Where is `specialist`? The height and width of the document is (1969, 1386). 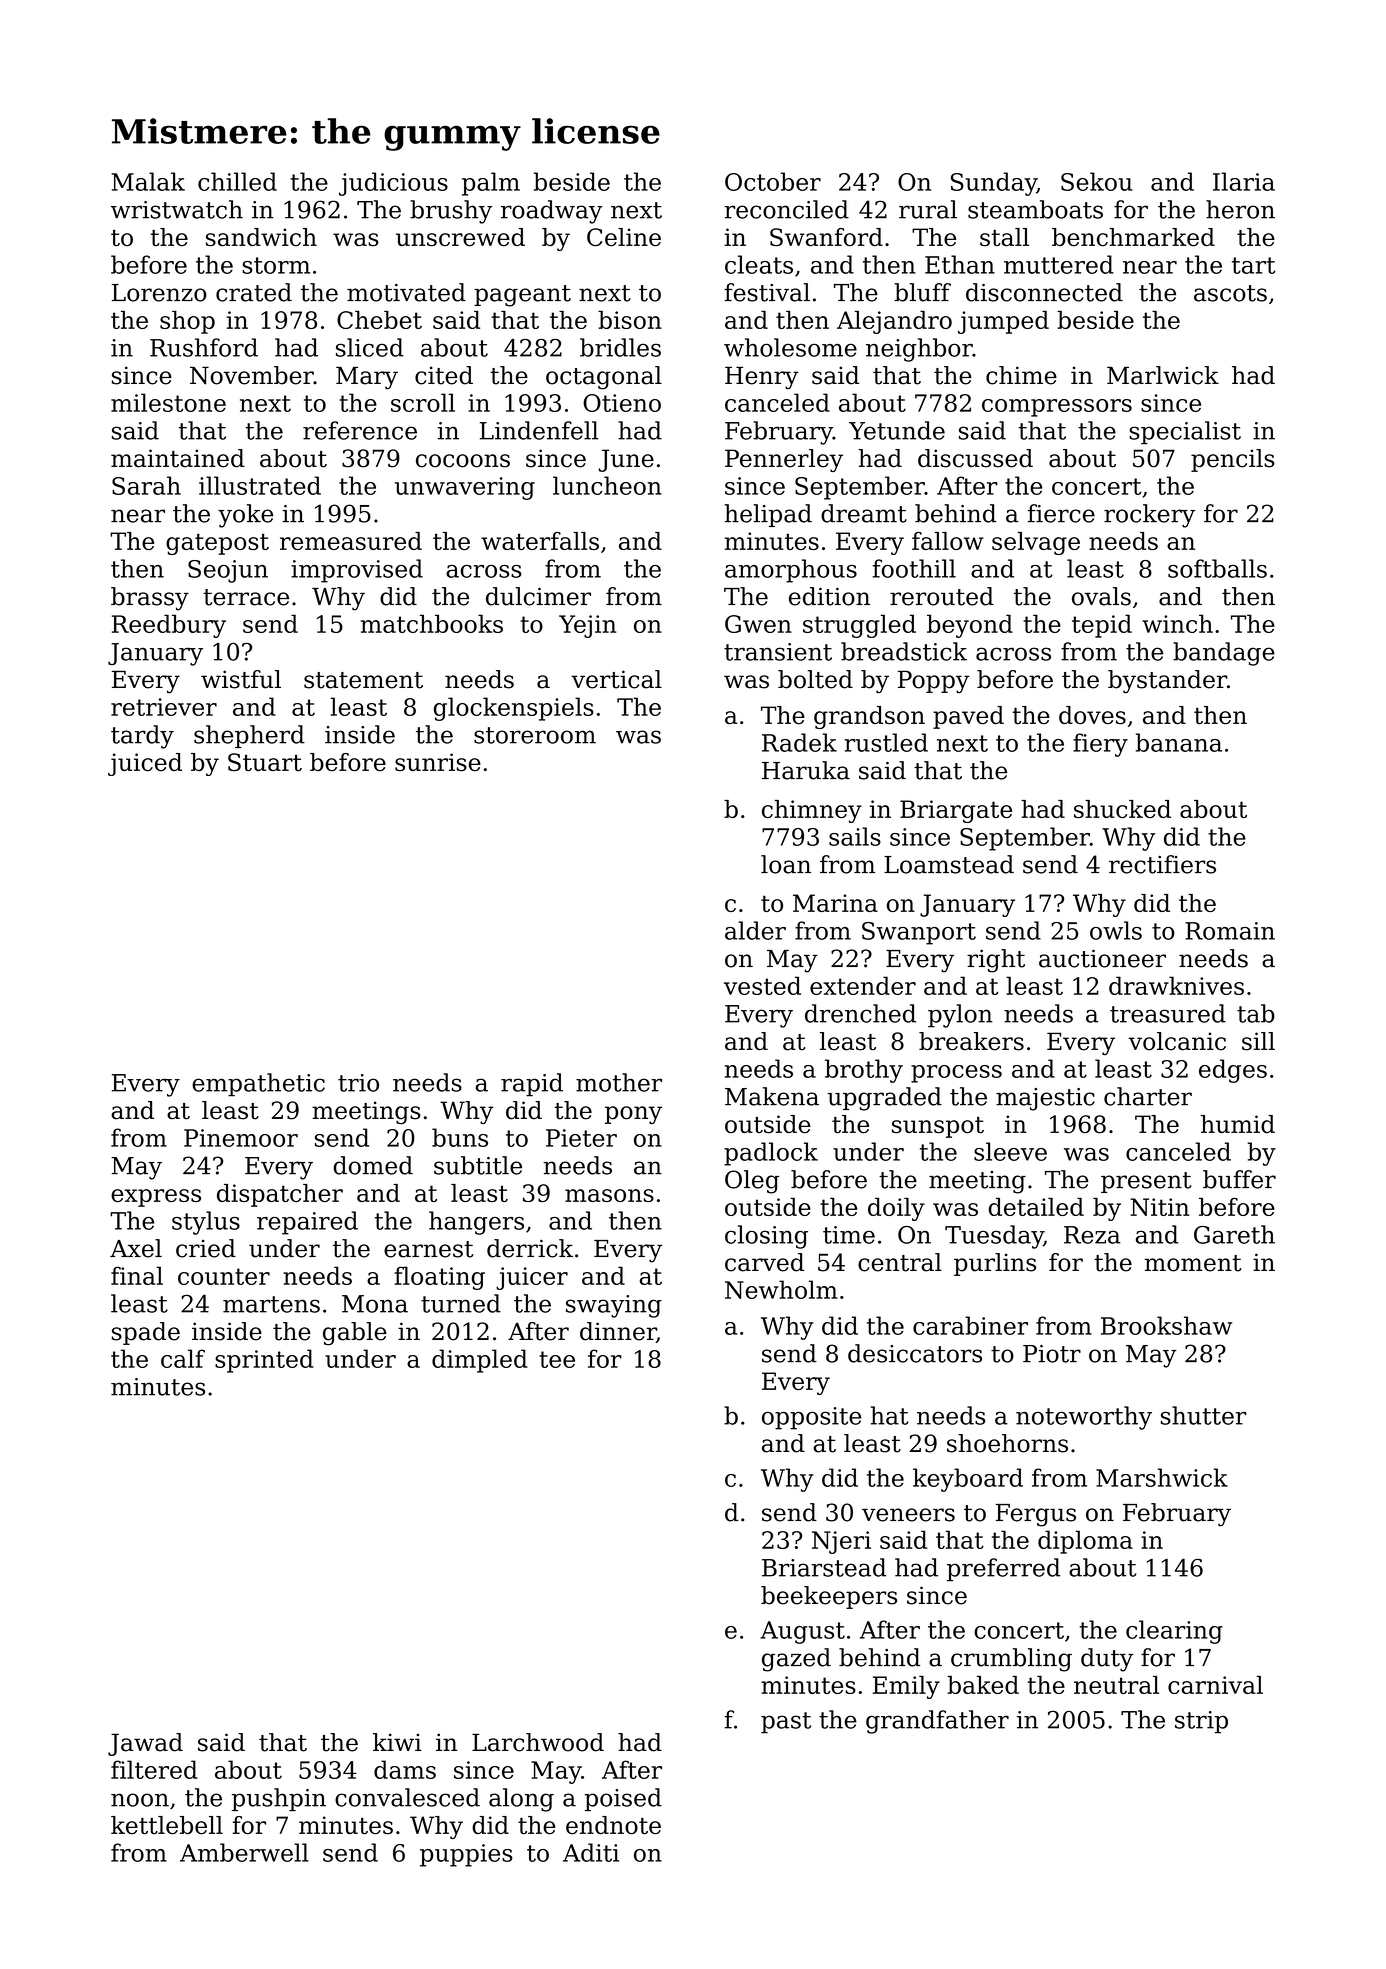
specialist is located at coordinates (1185, 433).
